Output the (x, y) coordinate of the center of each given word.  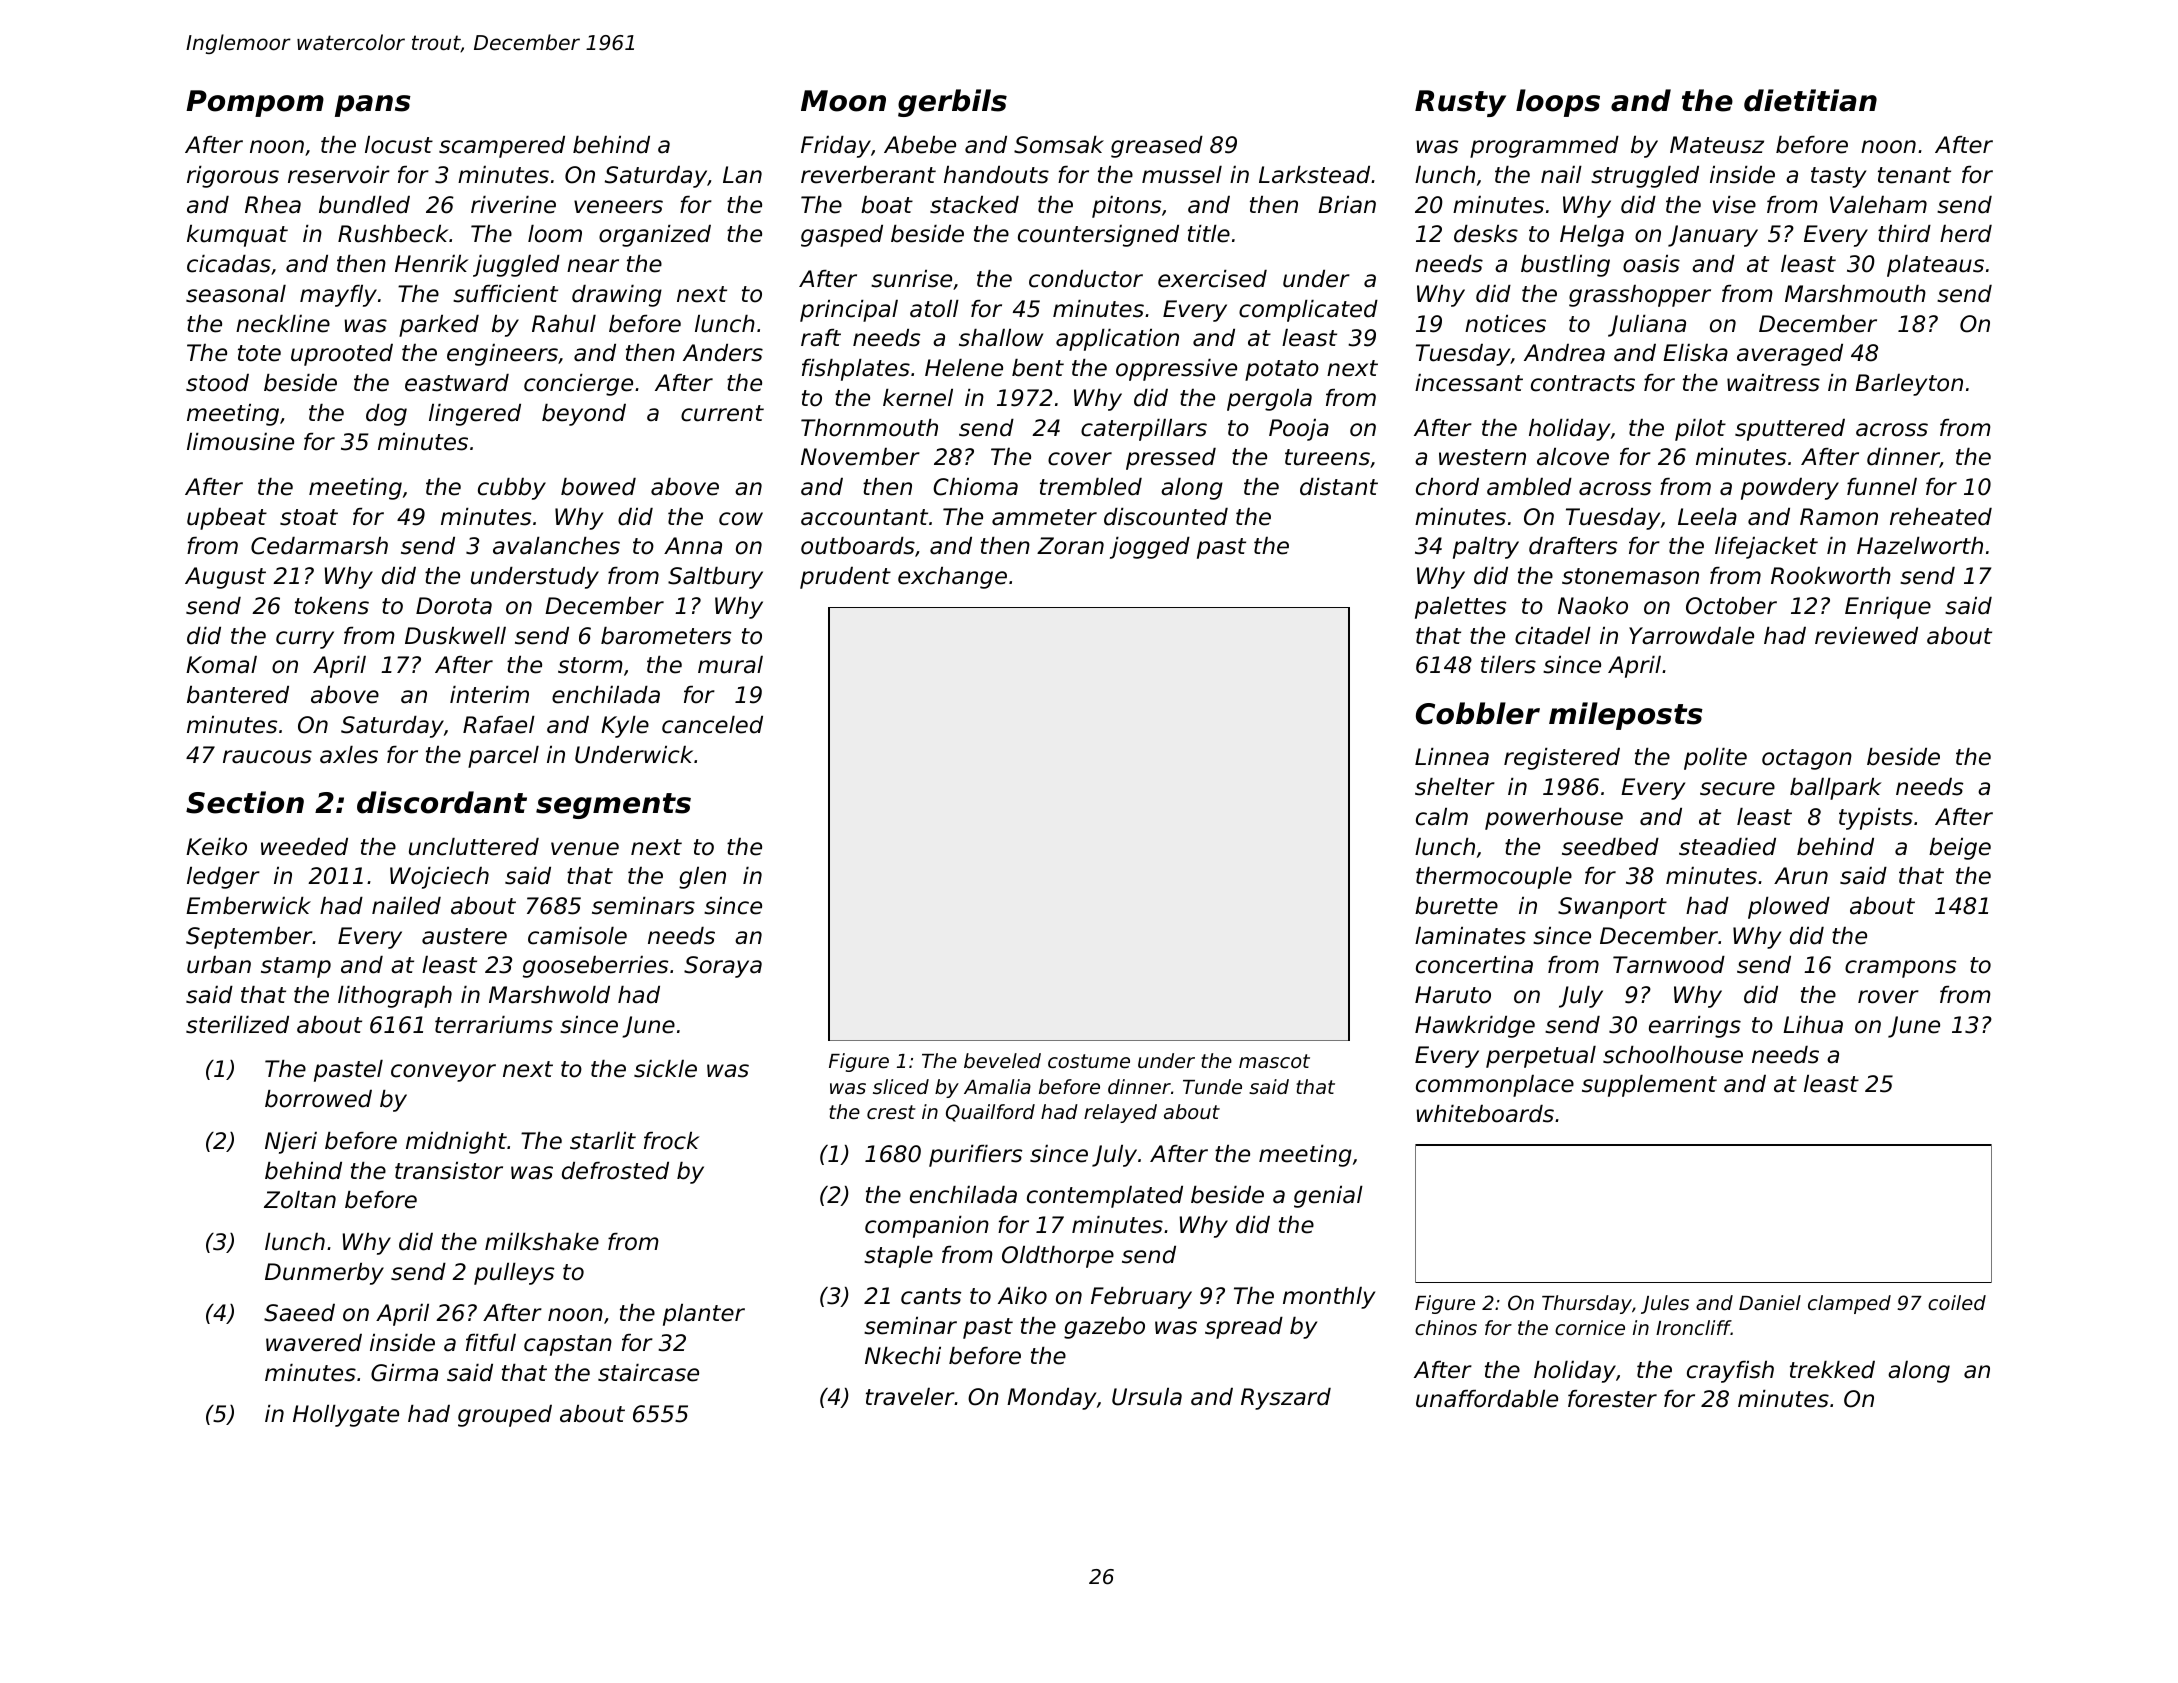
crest (891, 1112)
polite (1715, 759)
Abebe (920, 145)
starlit (603, 1141)
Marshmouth (1855, 294)
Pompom (255, 103)
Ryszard (1286, 1399)
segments (613, 806)
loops (1558, 103)
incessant (1469, 383)
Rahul (564, 324)
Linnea (1452, 757)
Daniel (1770, 1302)
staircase (648, 1373)
